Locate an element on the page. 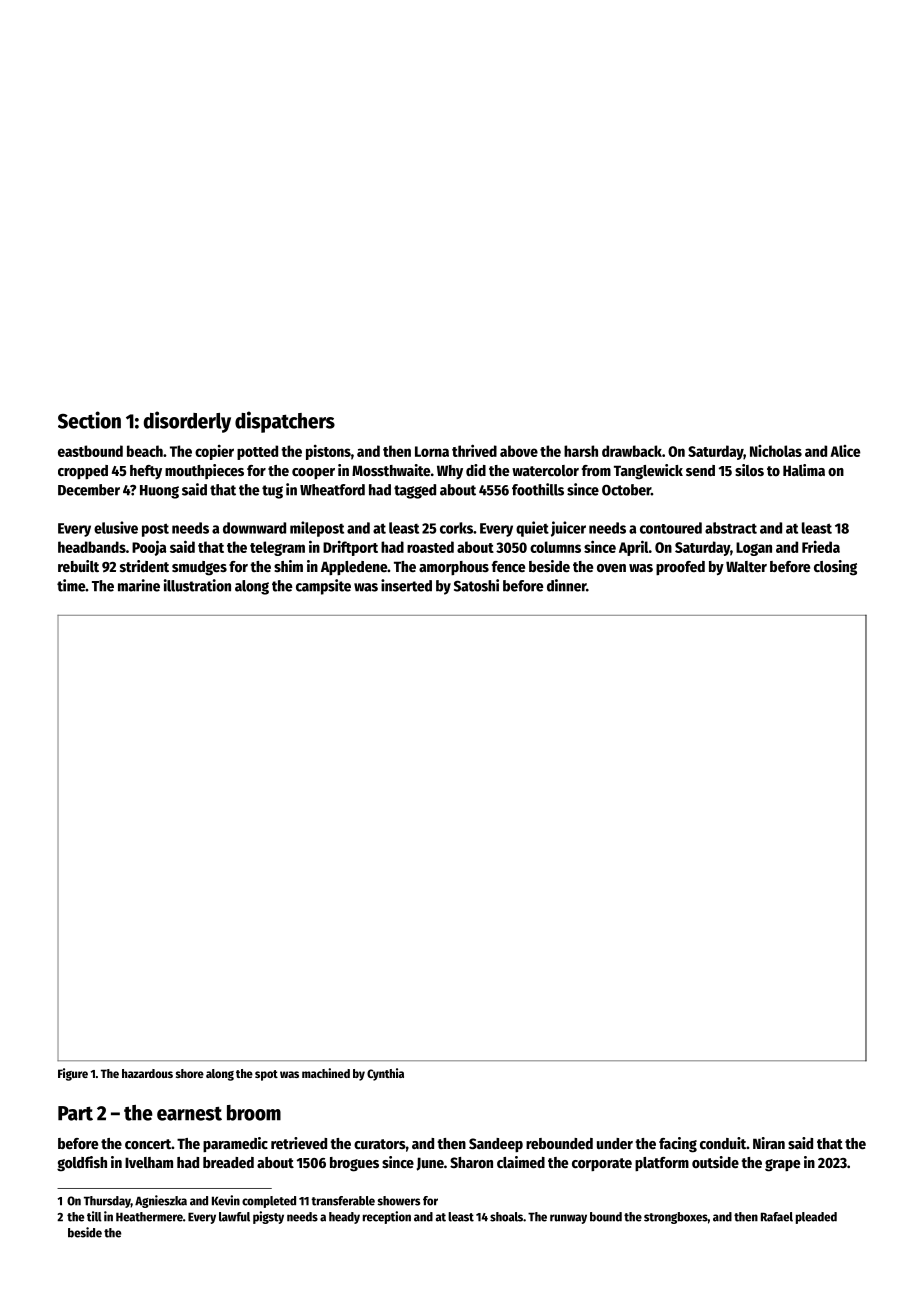  lawful is located at coordinates (234, 1217).
